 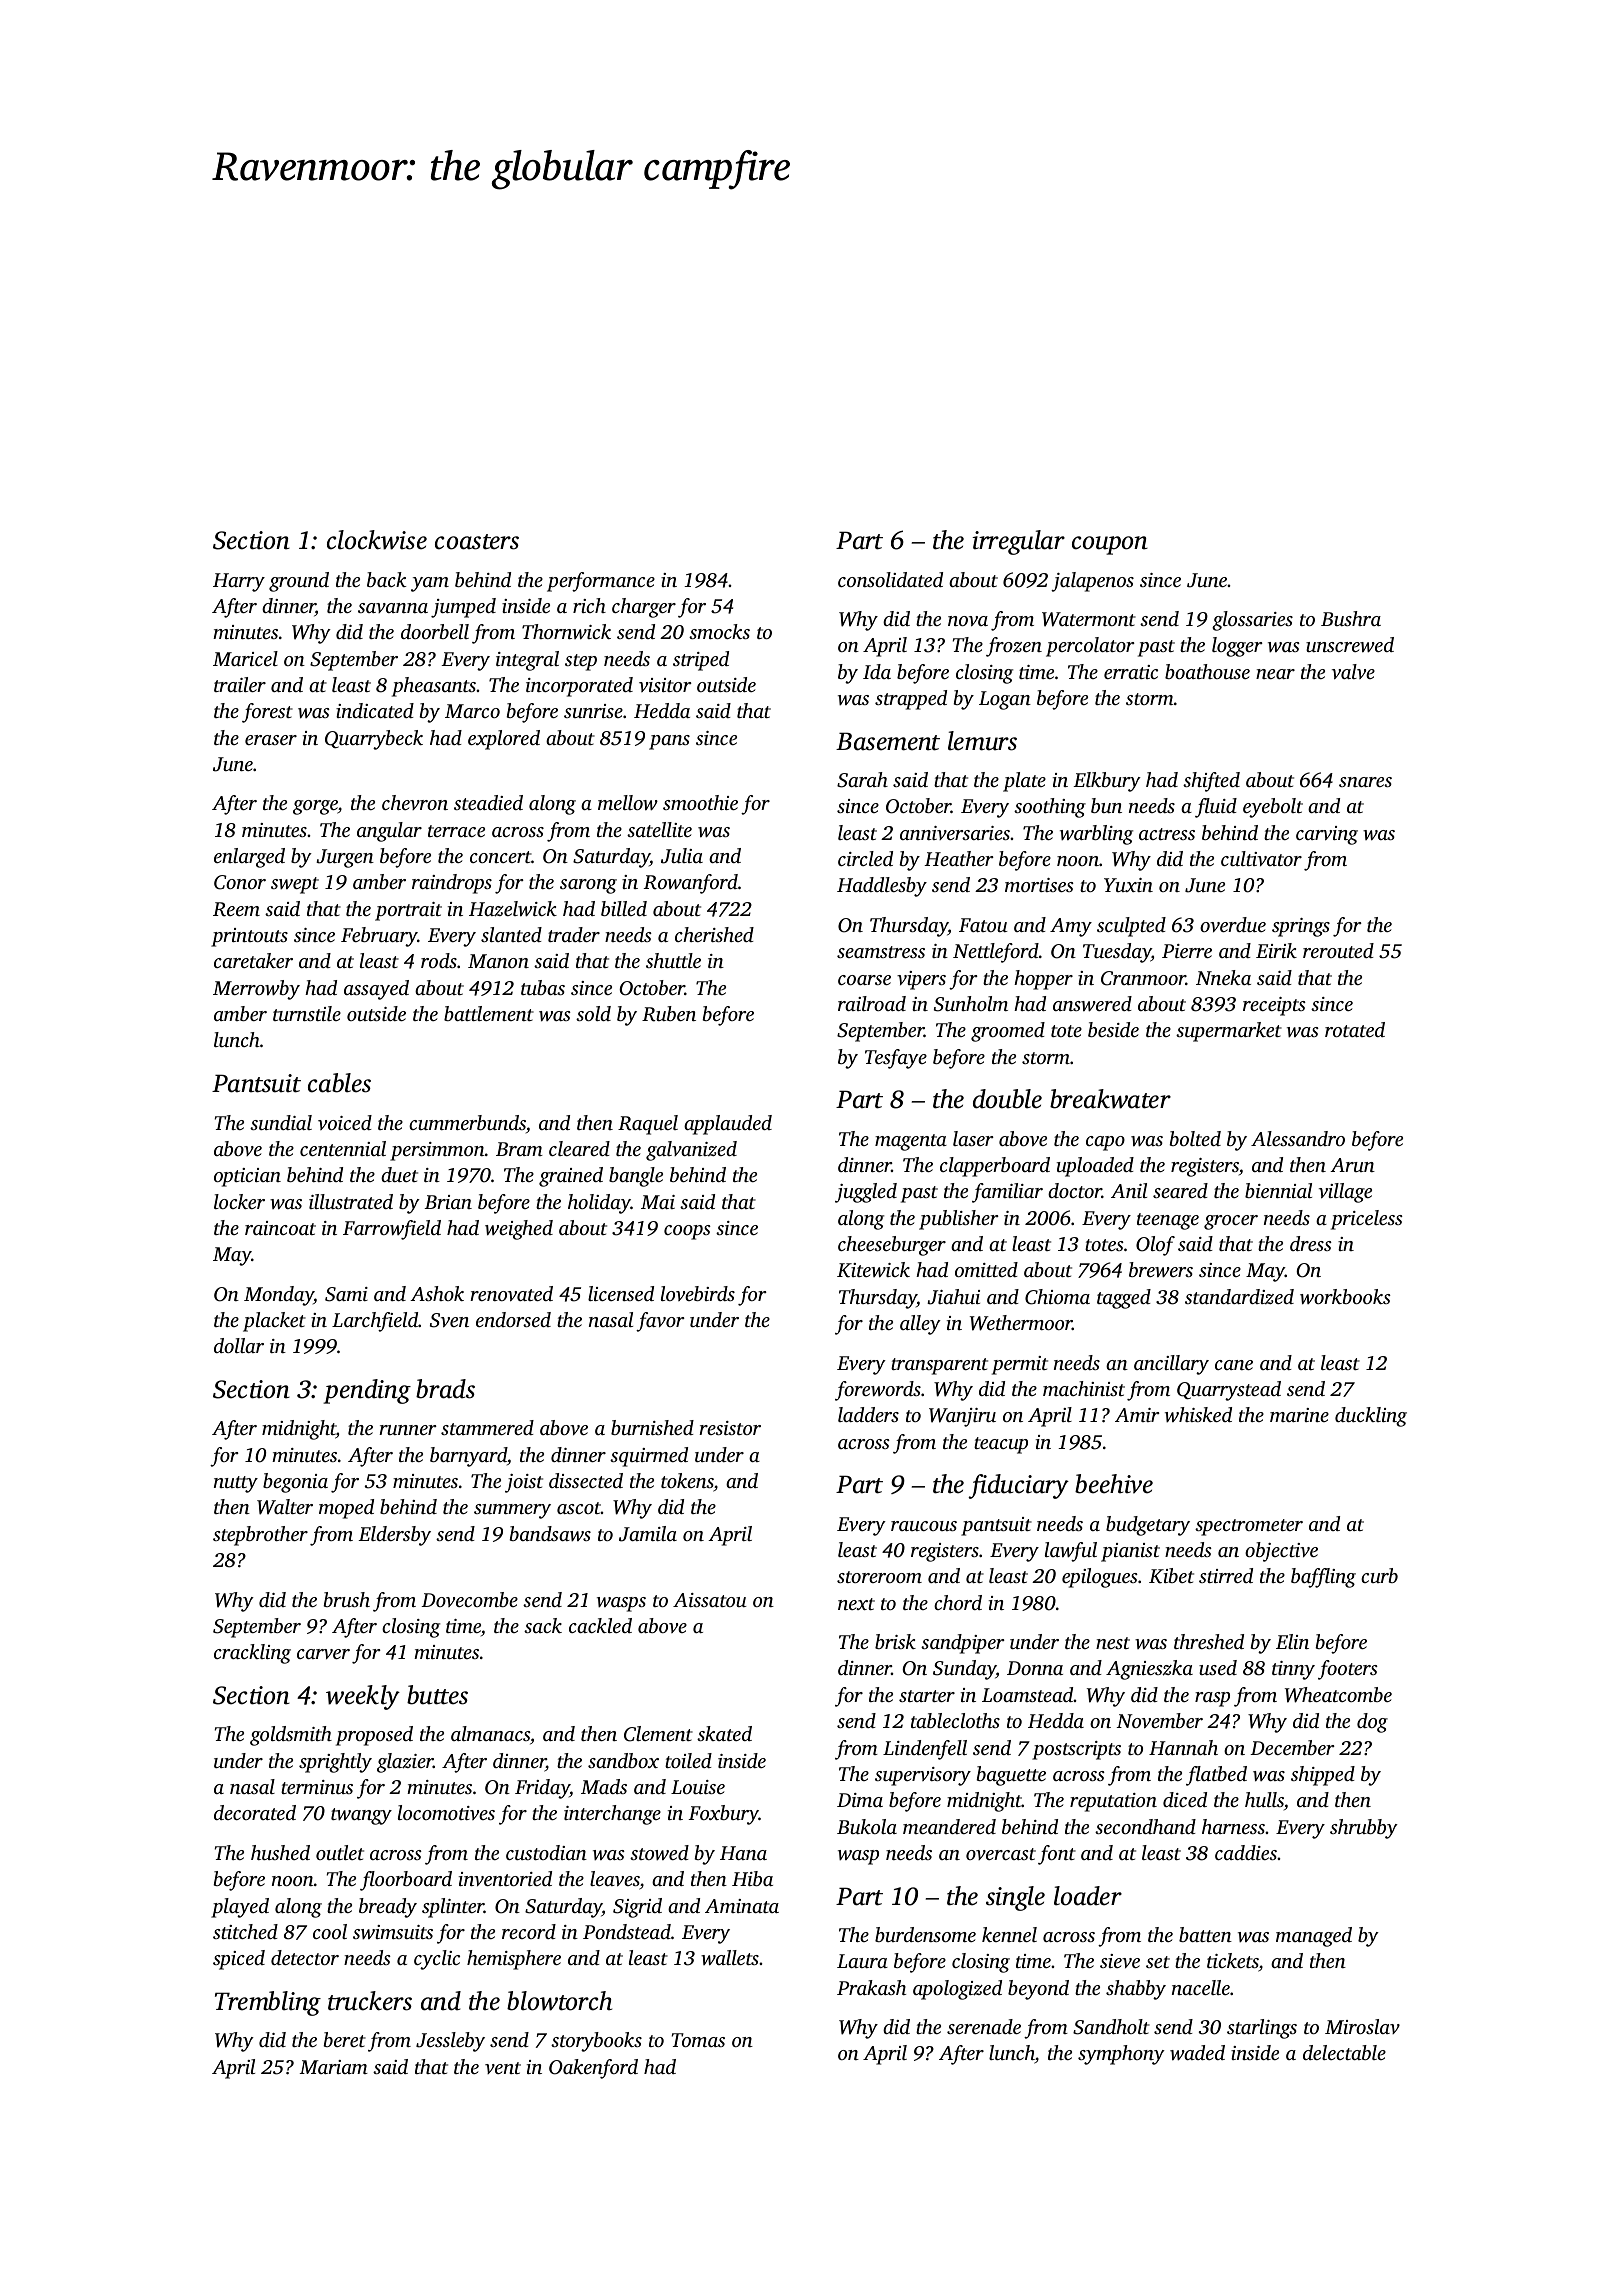 What do you see at coordinates (872, 1003) in the page?
I see `railroad` at bounding box center [872, 1003].
